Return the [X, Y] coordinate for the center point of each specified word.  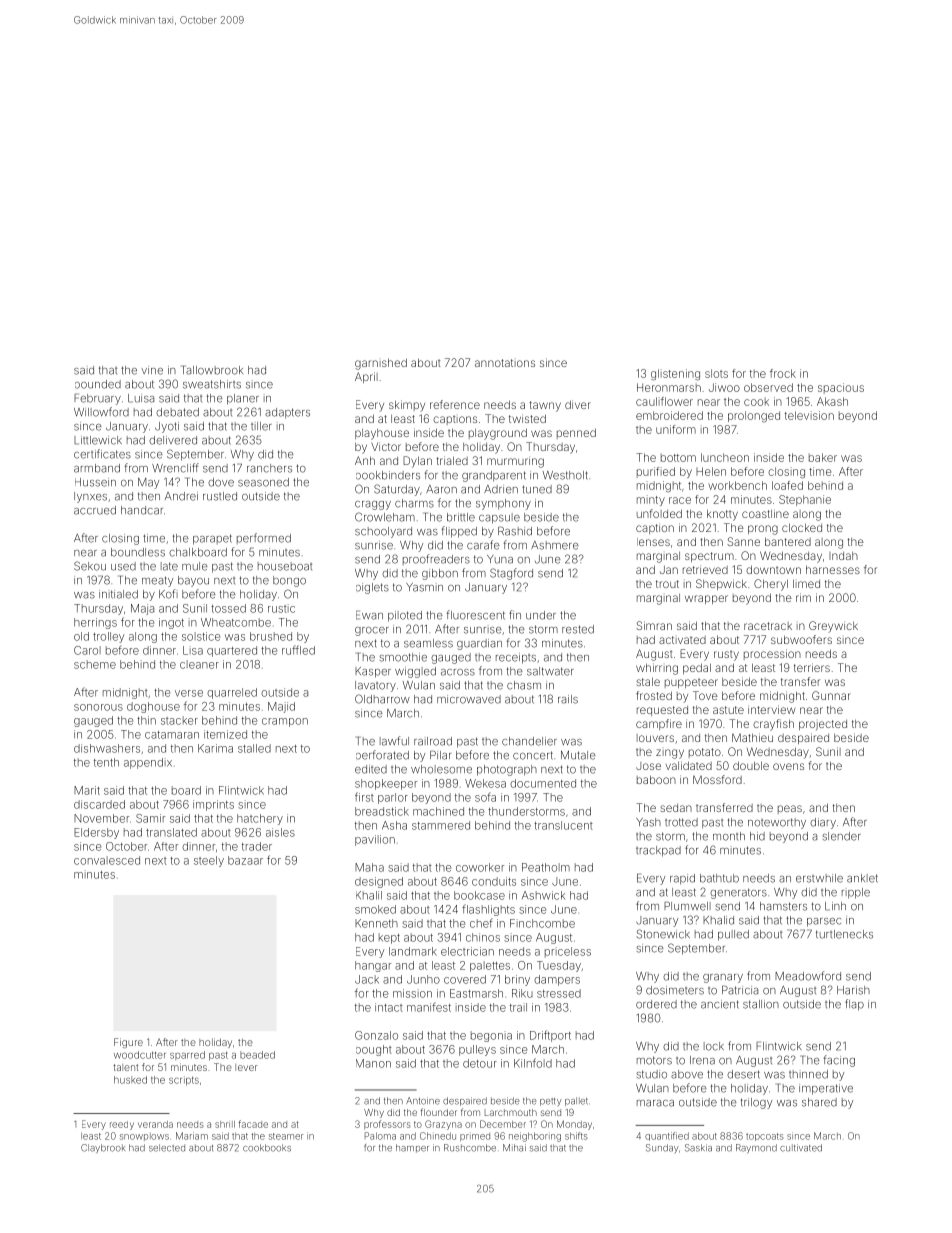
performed [264, 538]
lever [246, 1067]
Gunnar [831, 695]
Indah [843, 556]
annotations [505, 363]
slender [841, 836]
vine [152, 370]
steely [209, 861]
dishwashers [107, 748]
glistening [675, 375]
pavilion [375, 840]
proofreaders [436, 559]
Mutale [578, 755]
